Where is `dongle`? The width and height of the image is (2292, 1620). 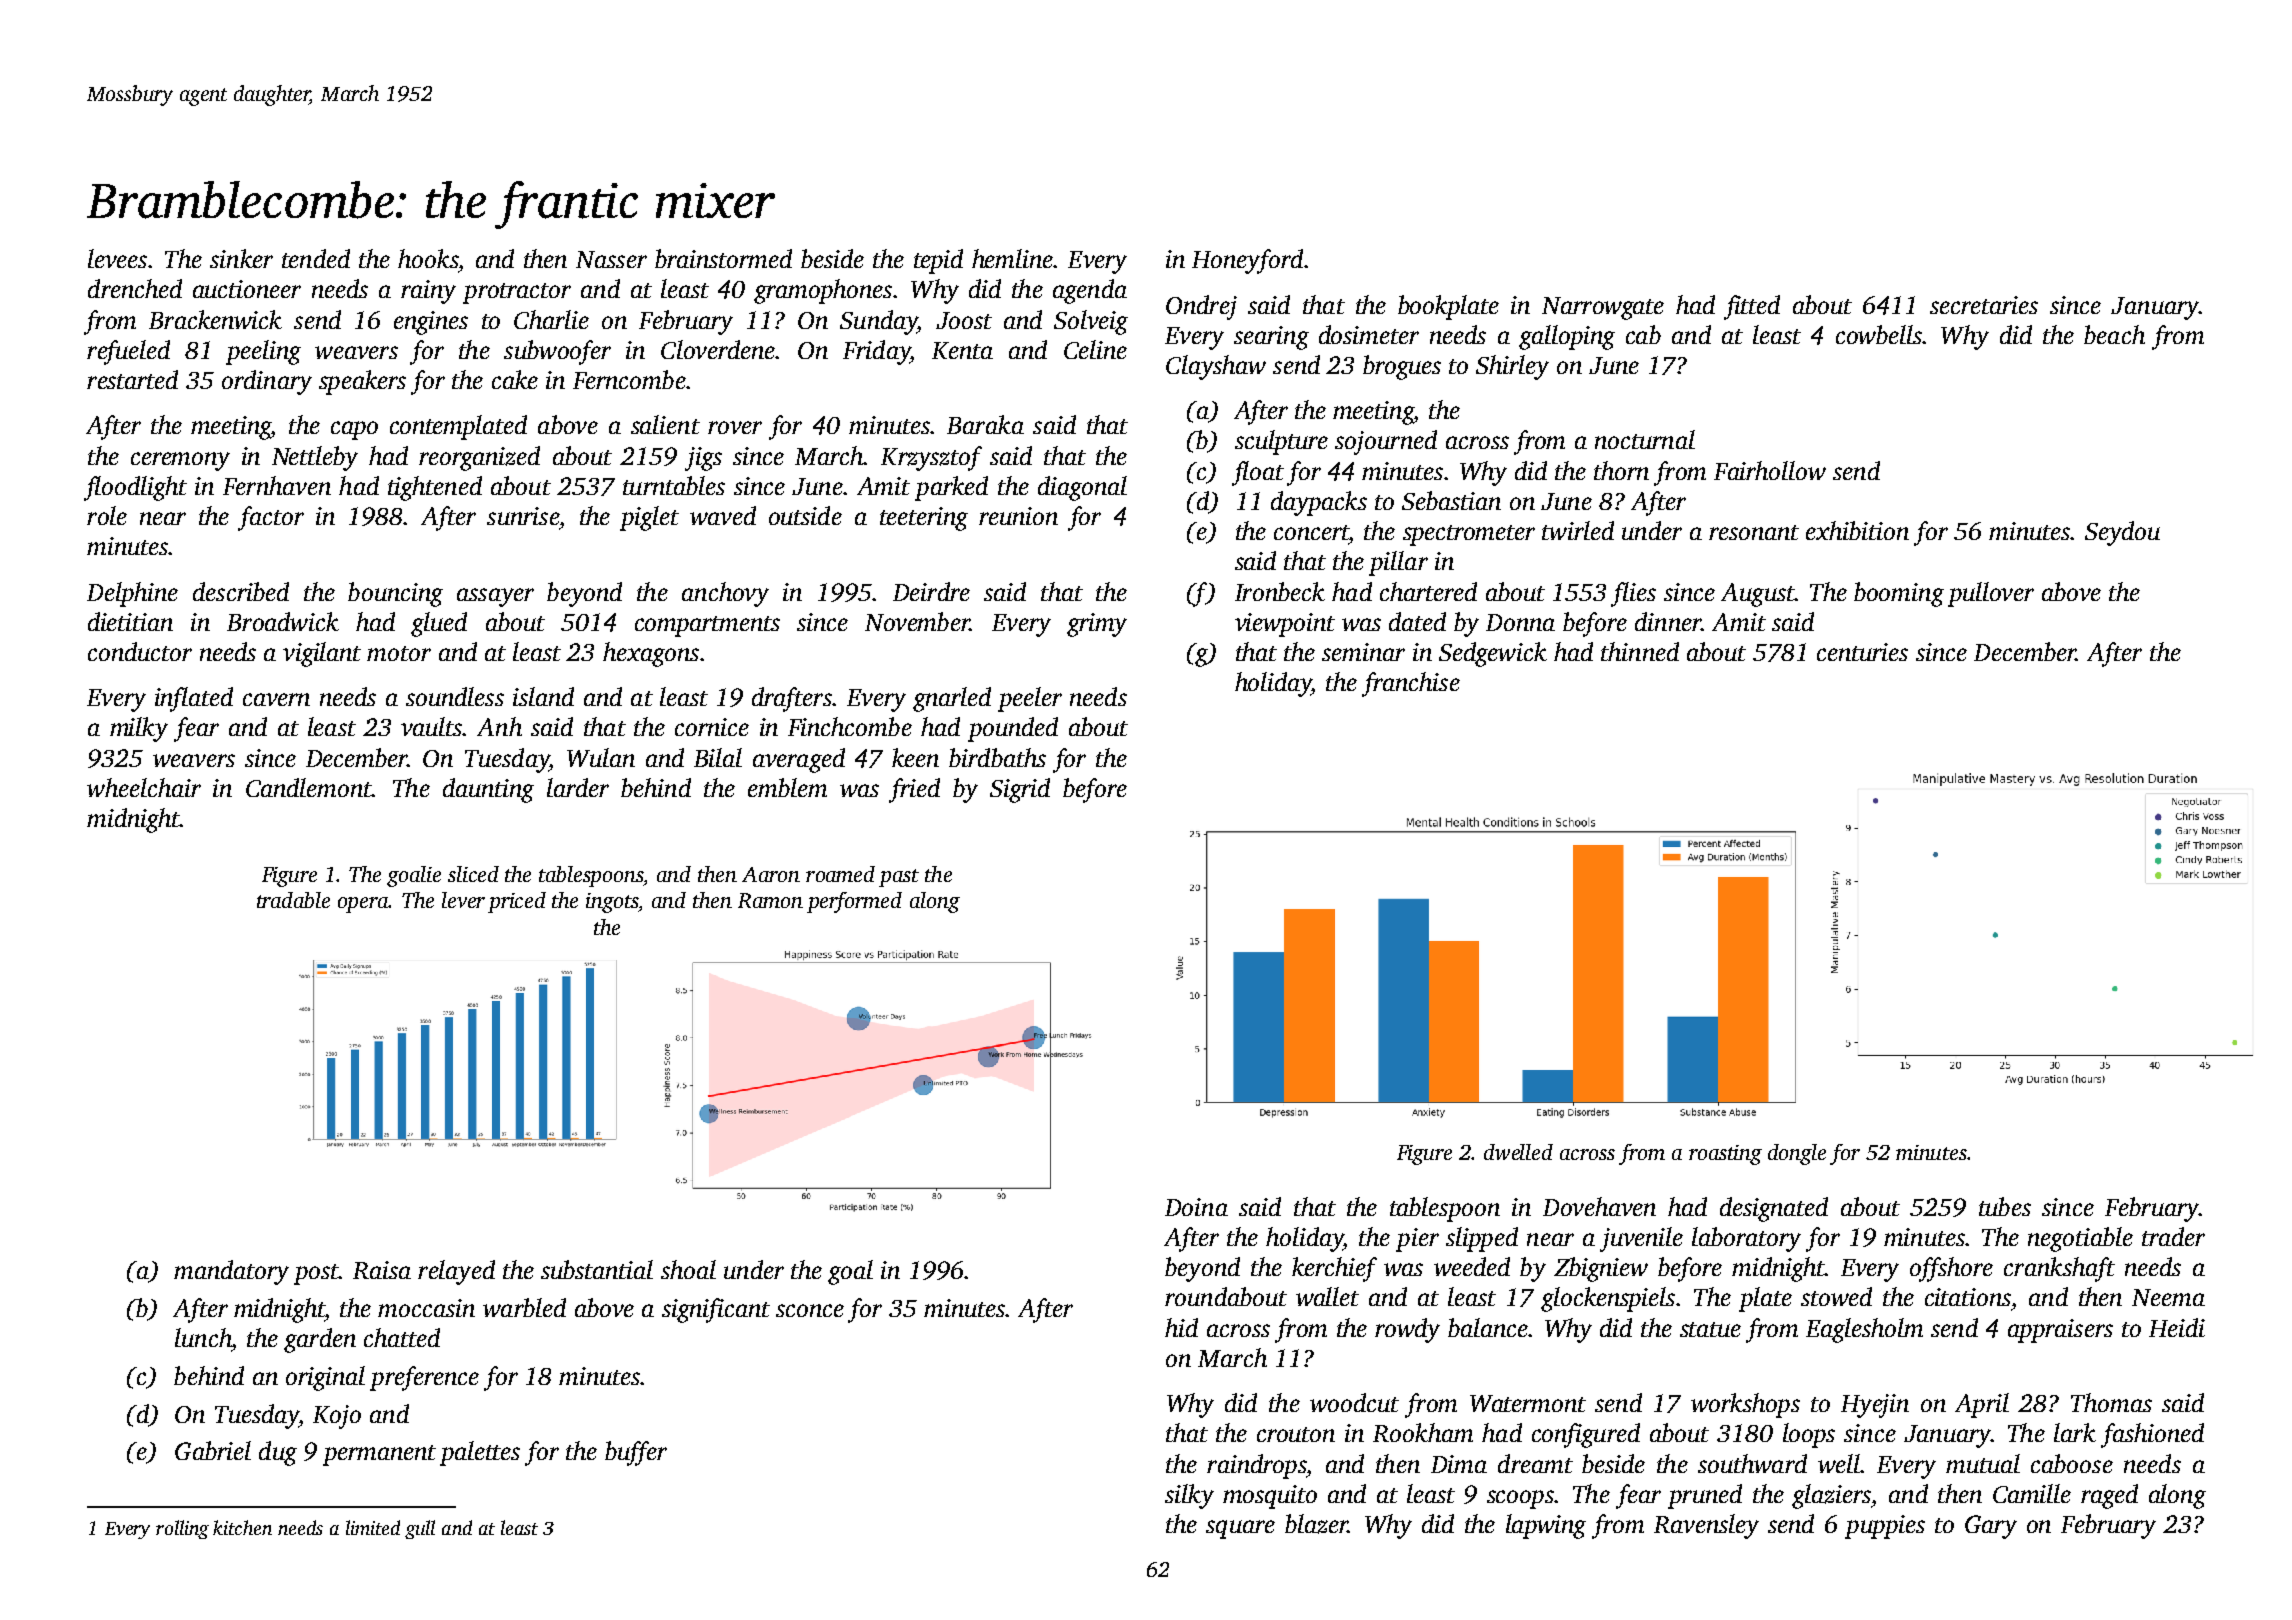
dongle is located at coordinates (1797, 1154).
